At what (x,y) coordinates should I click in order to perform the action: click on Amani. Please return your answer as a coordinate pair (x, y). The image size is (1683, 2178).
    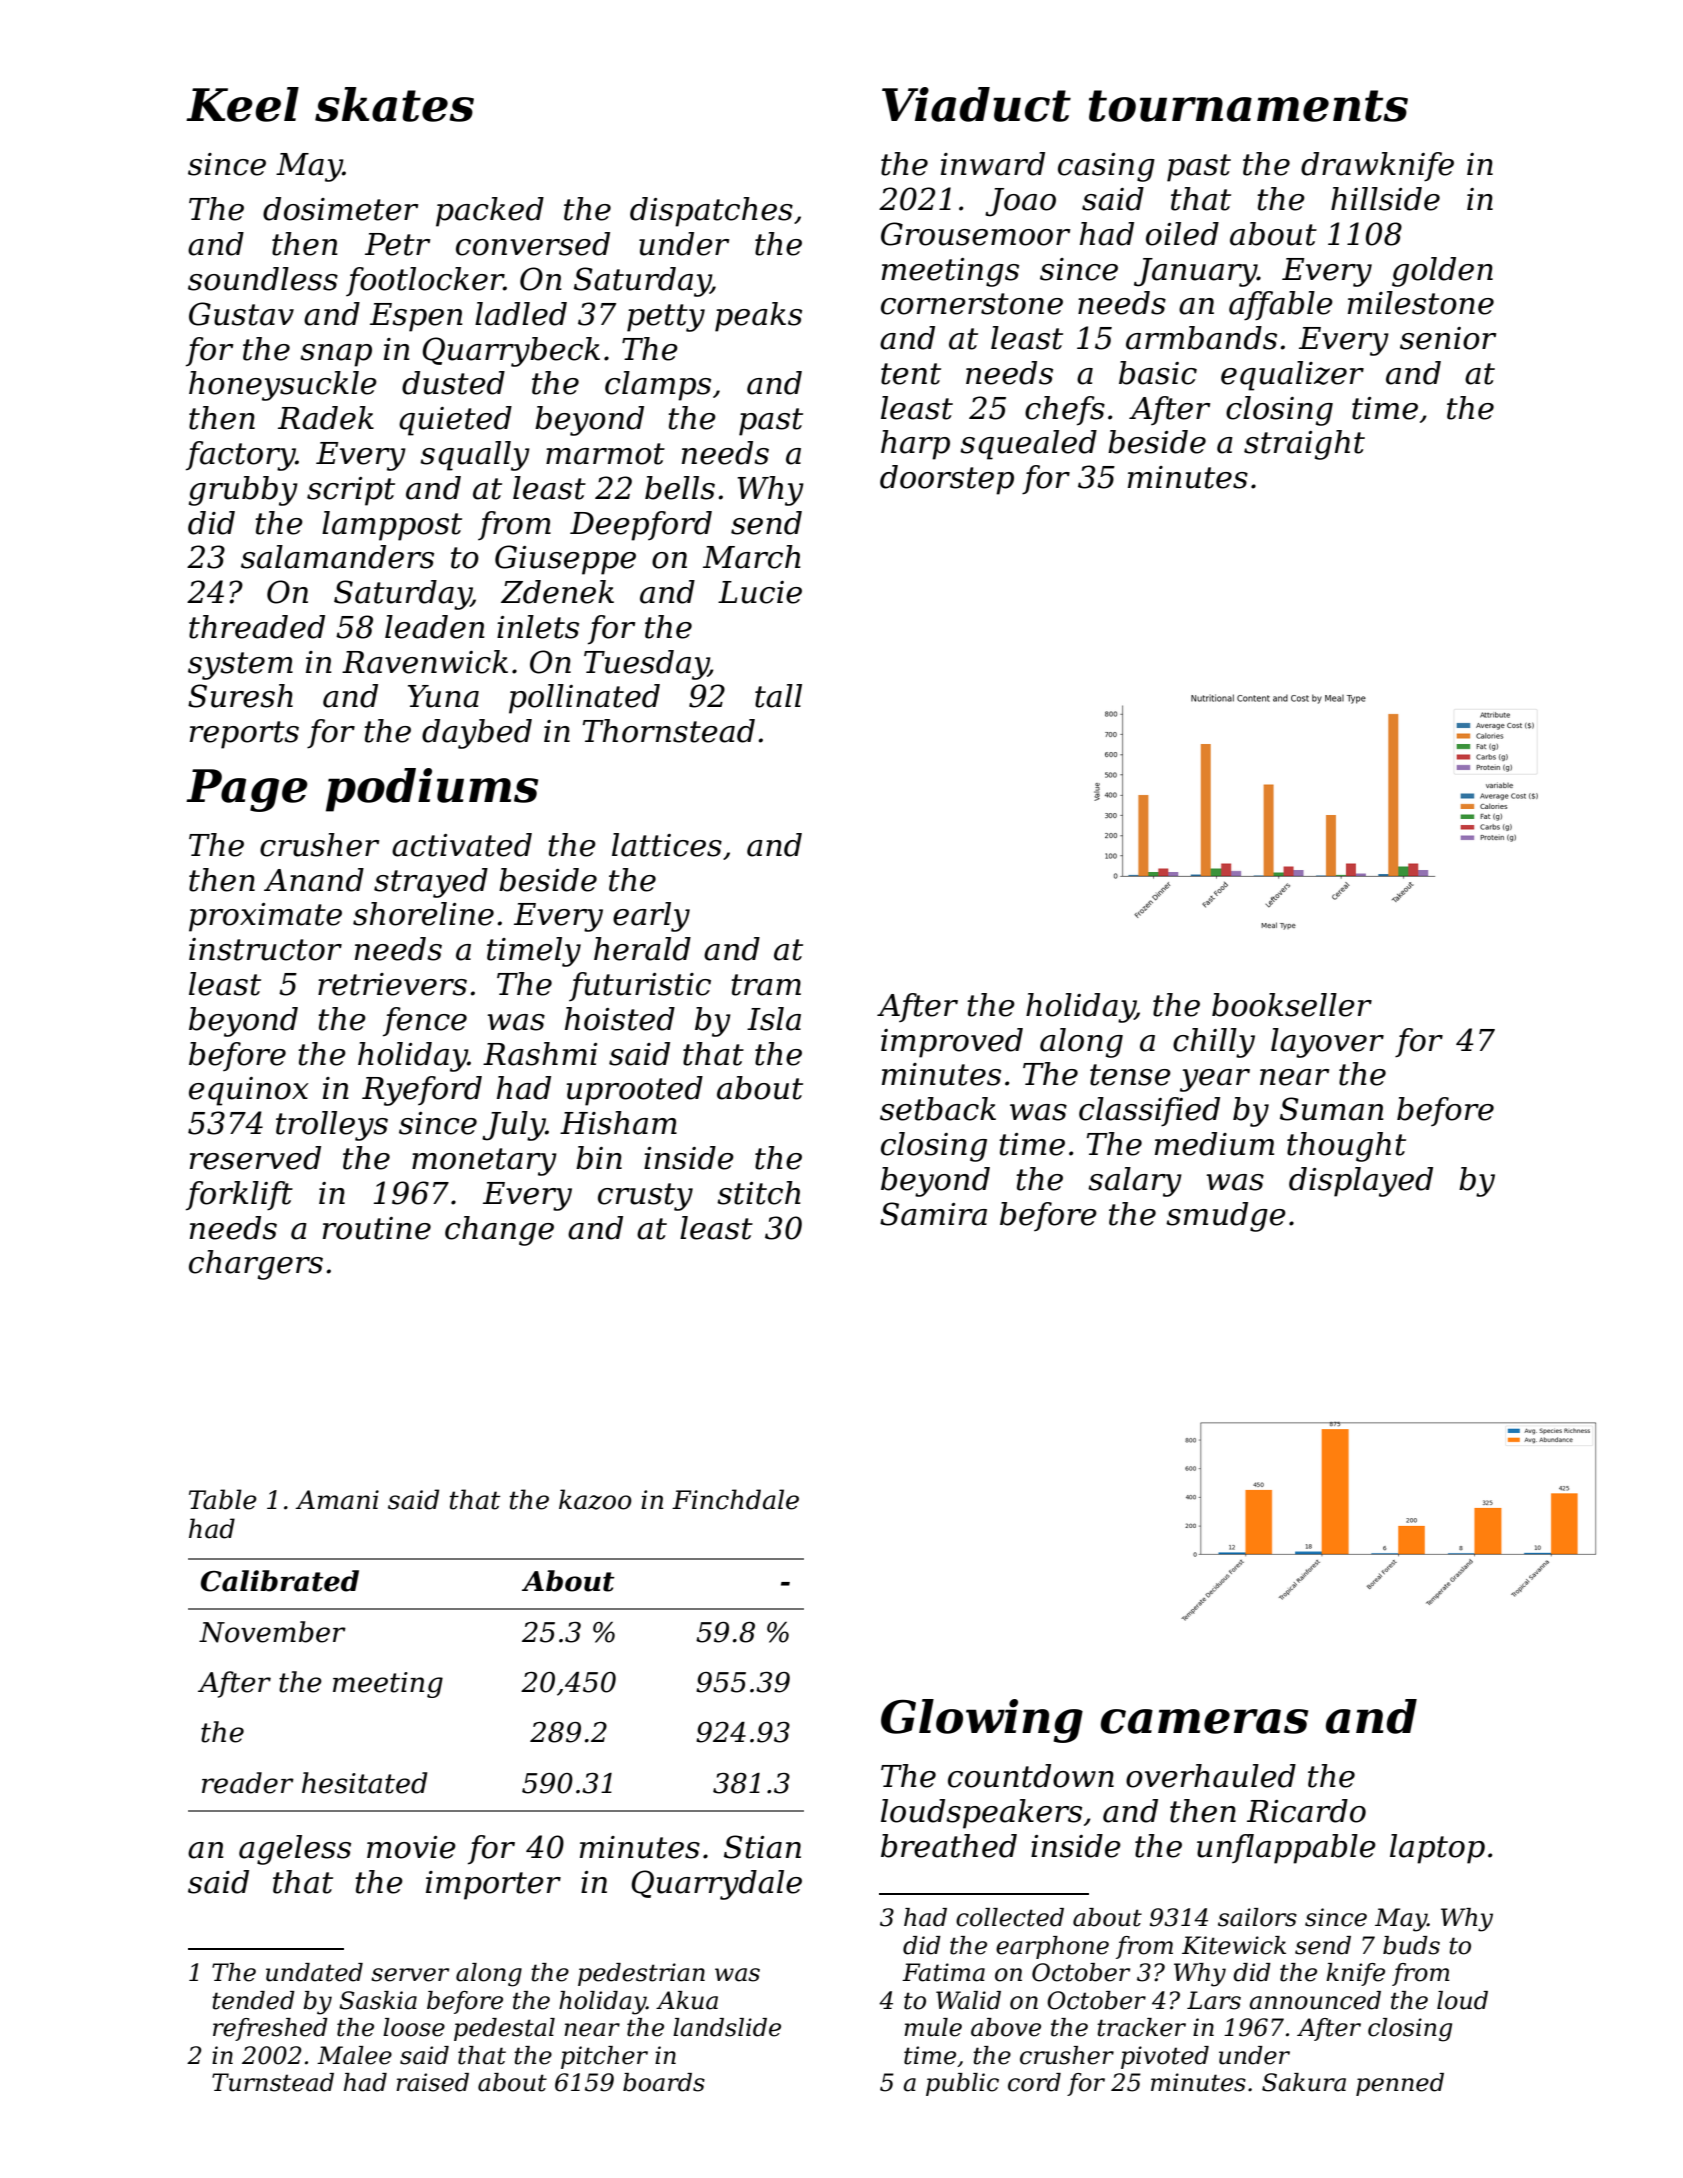
    Looking at the image, I should click on (337, 1500).
